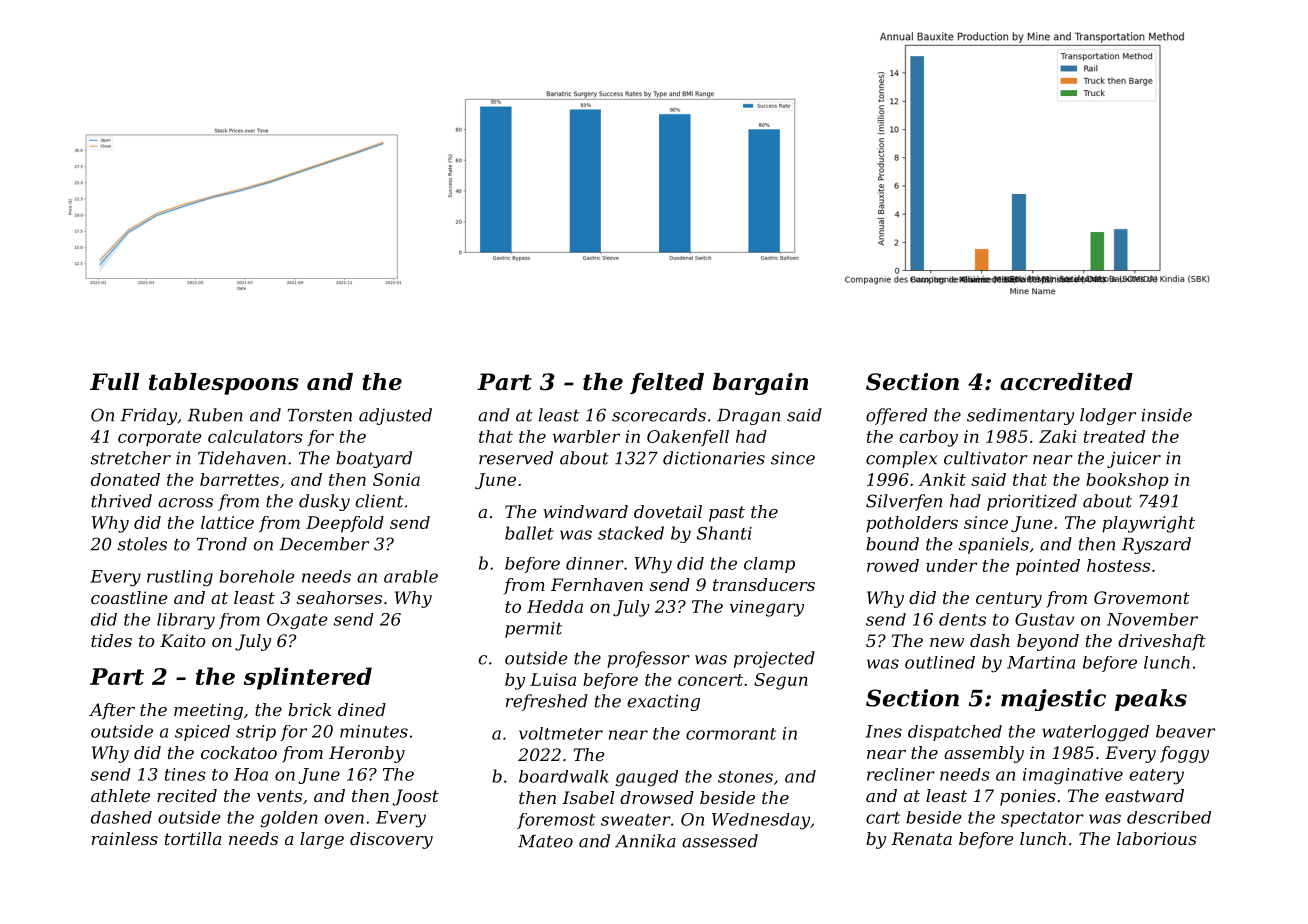 The image size is (1308, 924). What do you see at coordinates (727, 514) in the screenshot?
I see `past` at bounding box center [727, 514].
